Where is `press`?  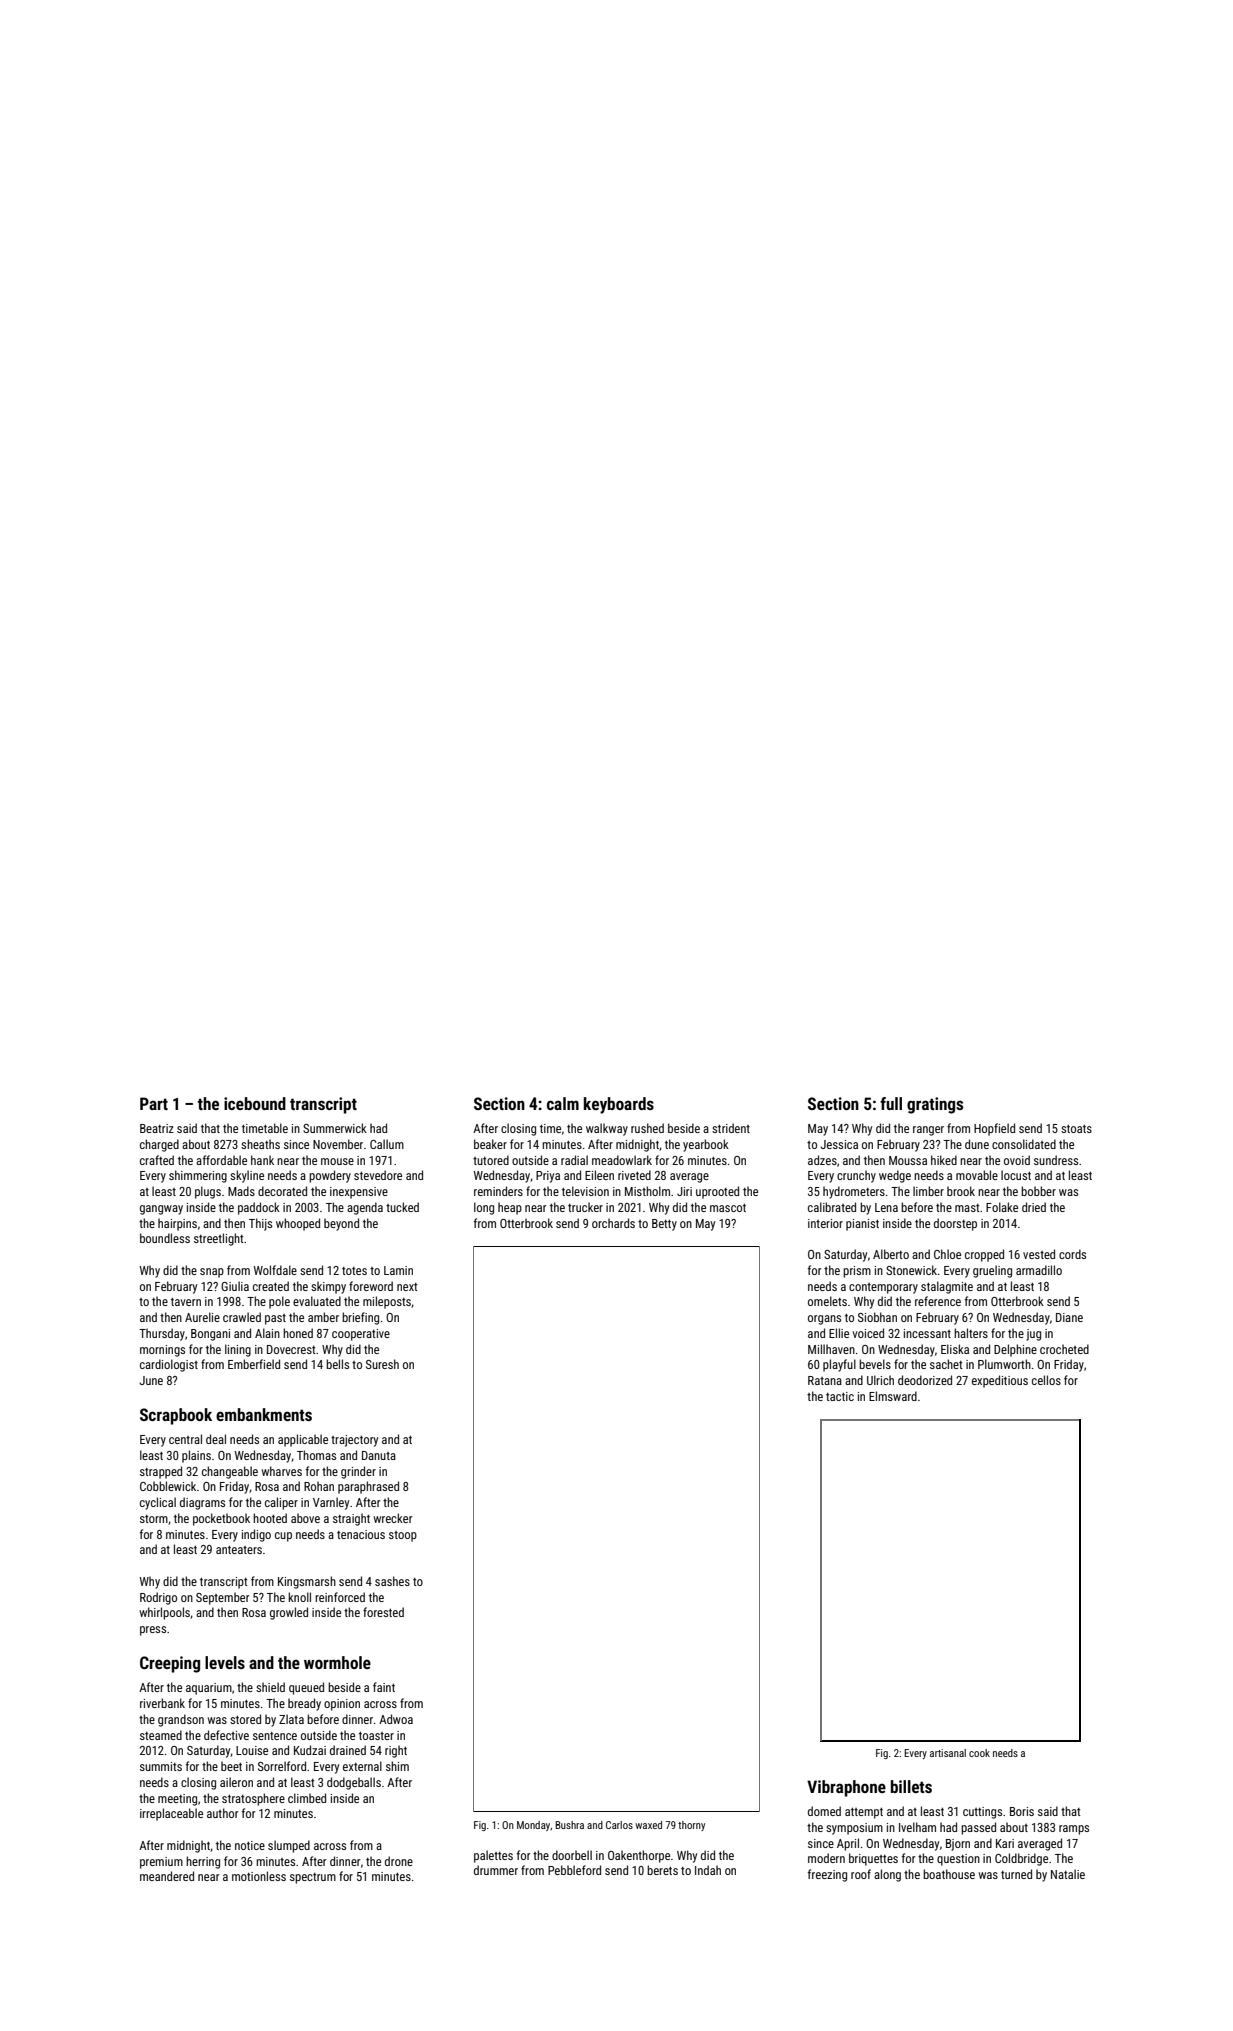
press is located at coordinates (153, 1631).
